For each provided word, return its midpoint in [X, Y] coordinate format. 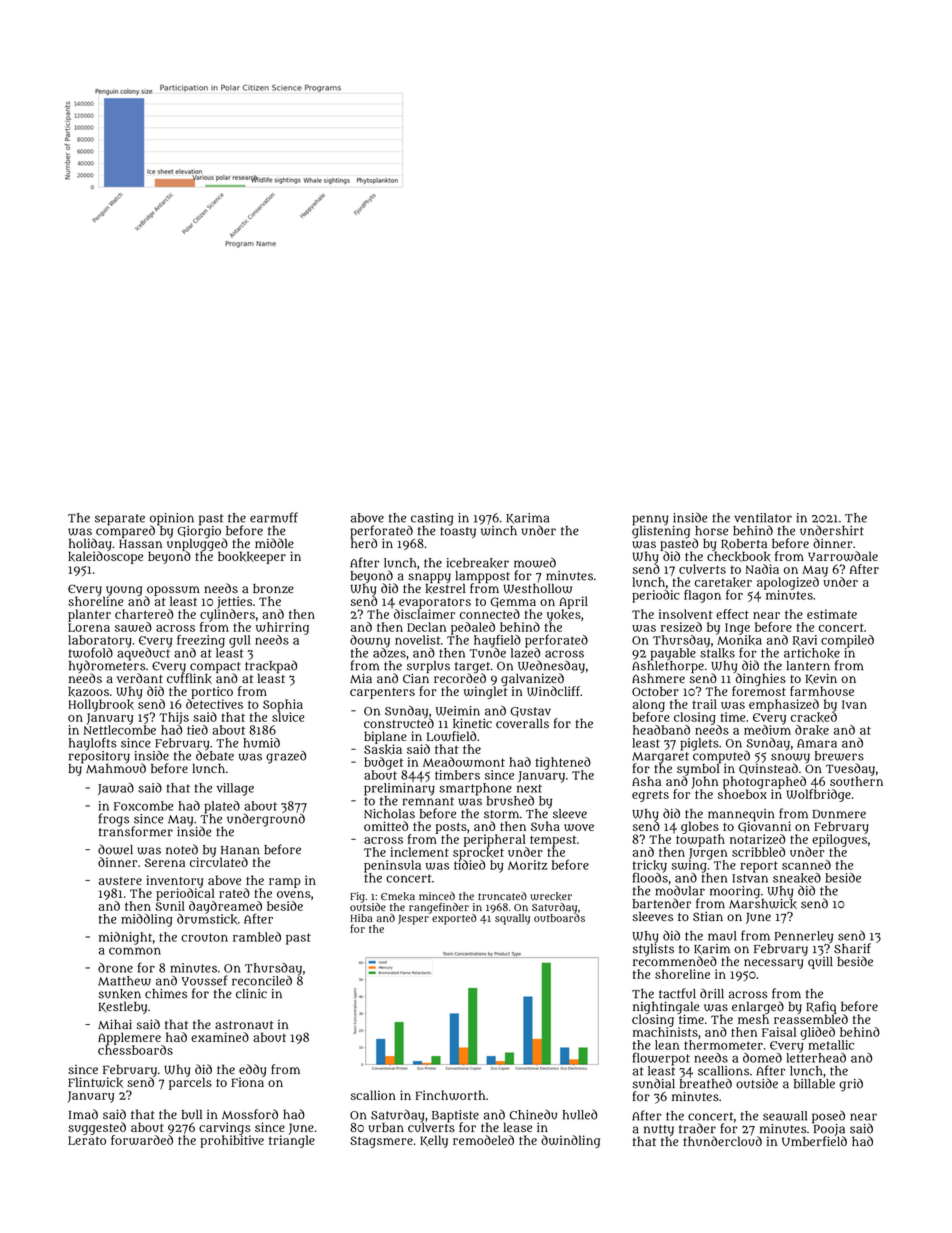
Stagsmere [381, 1142]
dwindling [570, 1141]
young [124, 591]
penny [650, 520]
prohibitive [232, 1141]
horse [711, 531]
